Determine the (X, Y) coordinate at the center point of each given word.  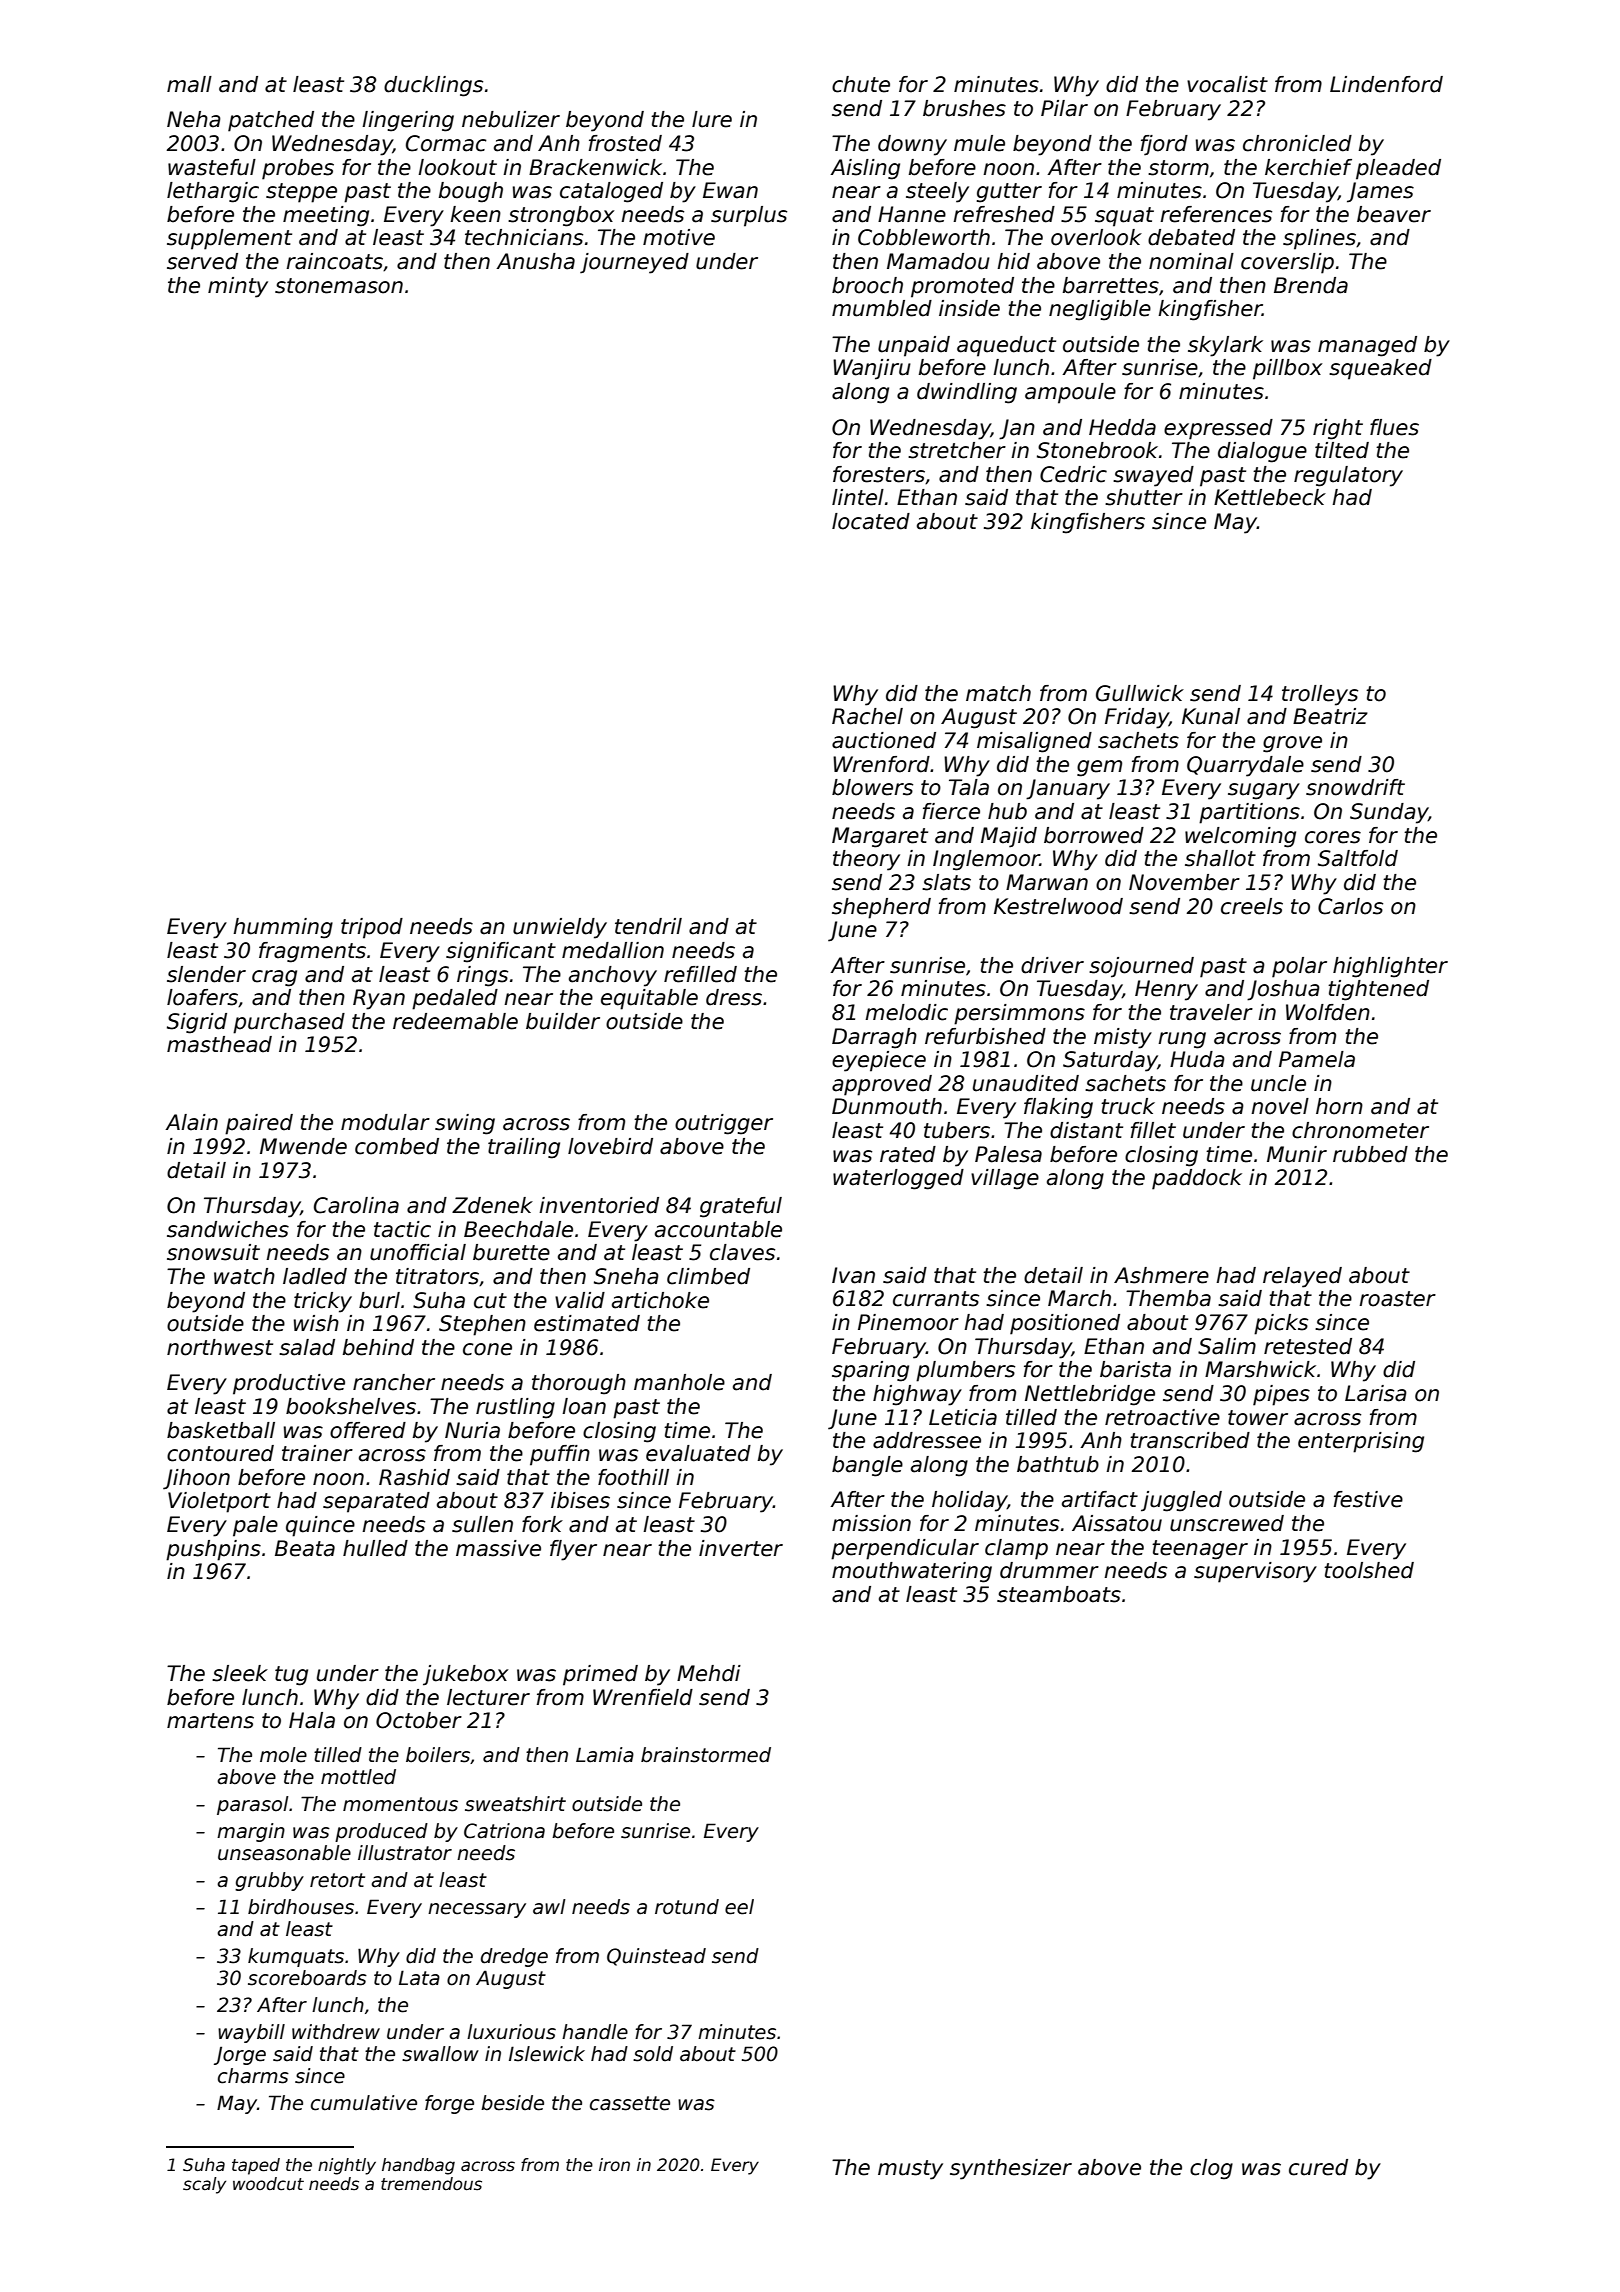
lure (712, 119)
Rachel (867, 716)
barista (1135, 1369)
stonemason (339, 286)
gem (1099, 768)
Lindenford (1386, 84)
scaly (204, 2185)
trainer (317, 1453)
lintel (858, 497)
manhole (679, 1382)
